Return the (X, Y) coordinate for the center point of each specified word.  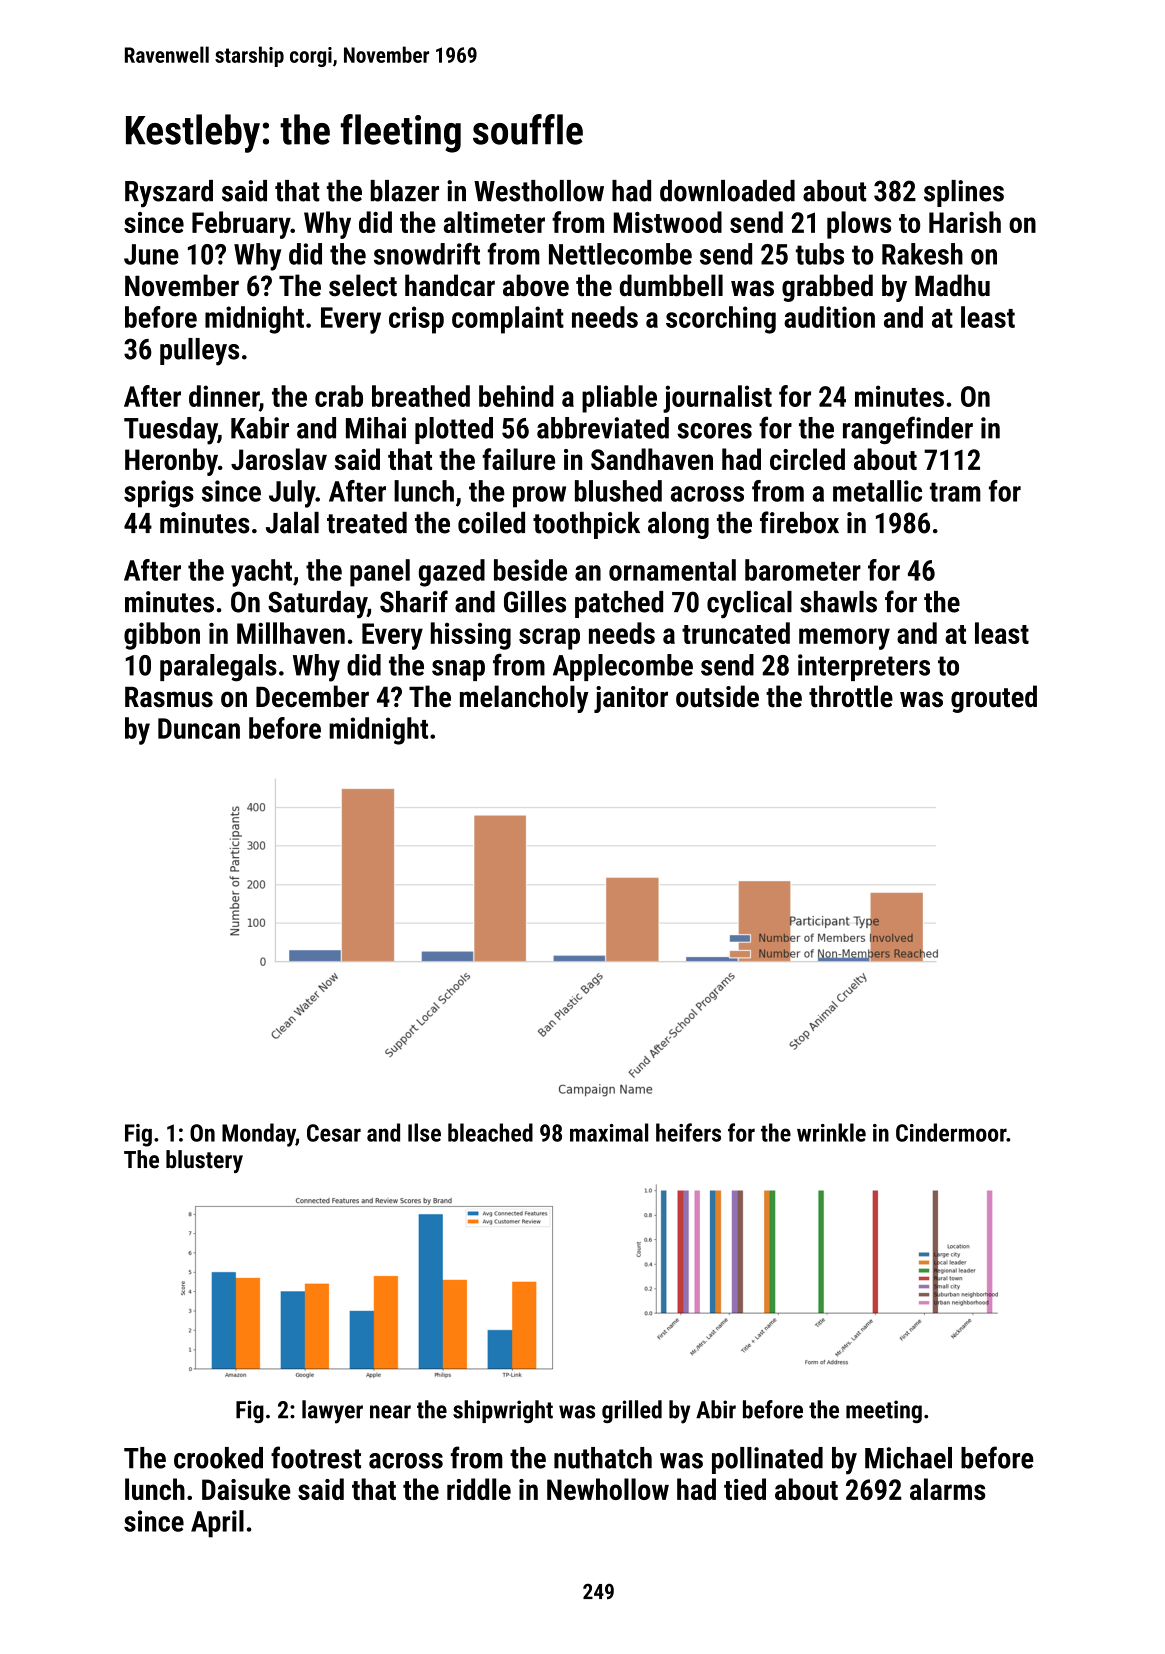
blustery (204, 1161)
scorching (721, 320)
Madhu (952, 285)
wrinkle (831, 1132)
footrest (316, 1457)
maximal (609, 1132)
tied (745, 1489)
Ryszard (169, 194)
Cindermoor (951, 1132)
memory (844, 639)
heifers (688, 1132)
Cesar (334, 1133)
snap (458, 670)
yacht (261, 573)
